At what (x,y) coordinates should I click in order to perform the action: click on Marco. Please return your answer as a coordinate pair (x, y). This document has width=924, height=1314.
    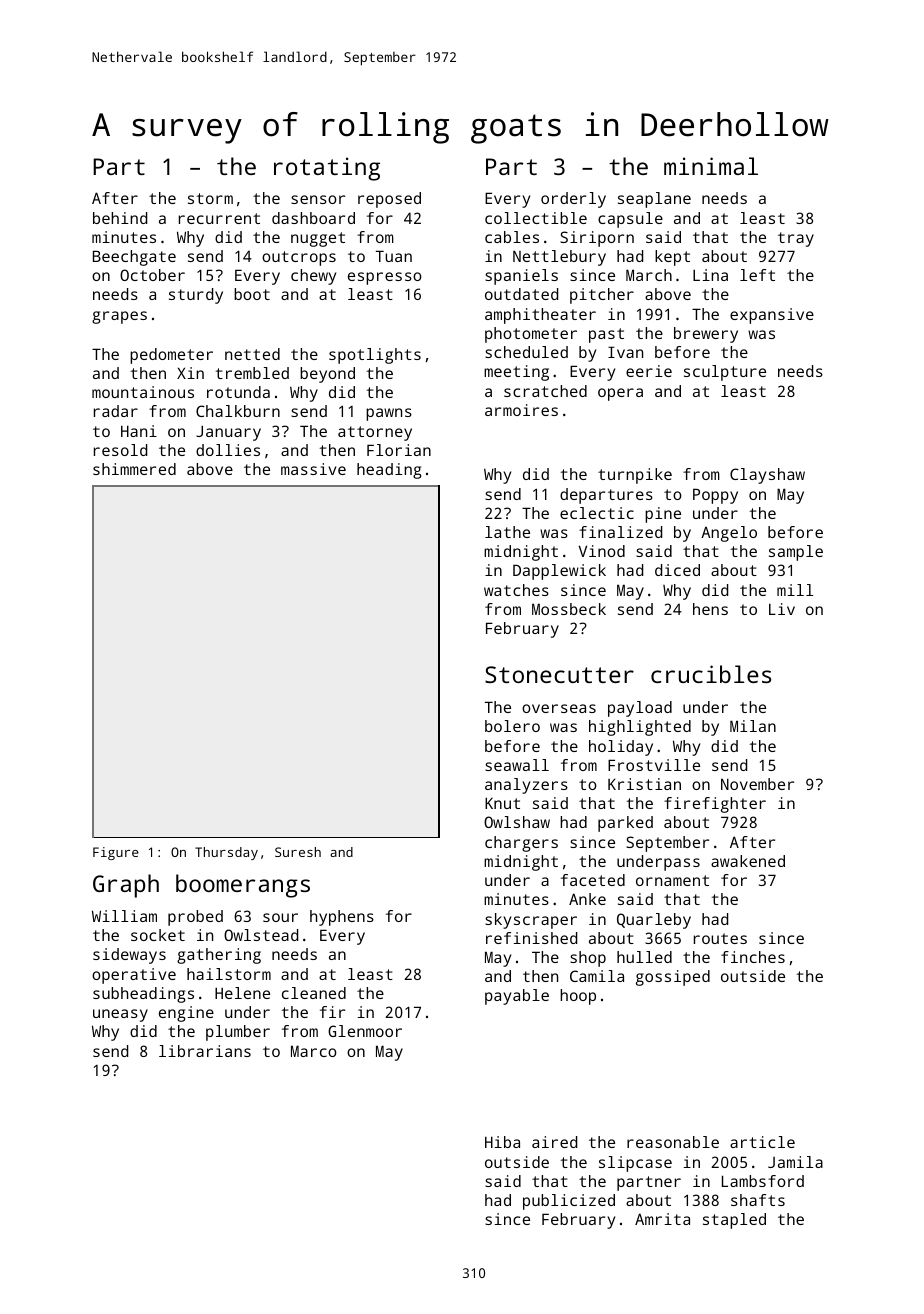
    Looking at the image, I should click on (314, 1051).
